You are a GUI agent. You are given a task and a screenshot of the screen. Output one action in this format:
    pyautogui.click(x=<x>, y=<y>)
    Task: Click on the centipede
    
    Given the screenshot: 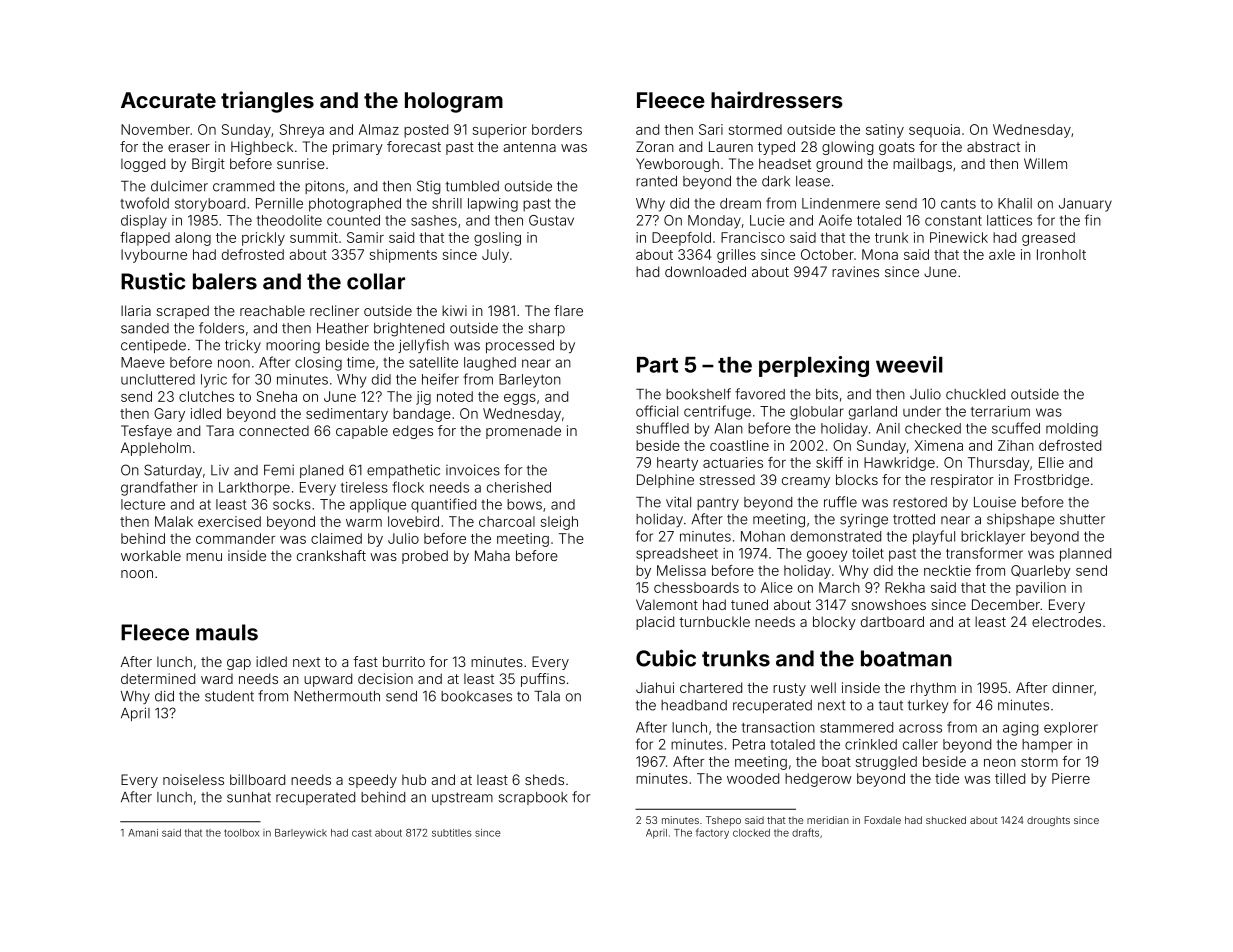 What is the action you would take?
    pyautogui.click(x=153, y=346)
